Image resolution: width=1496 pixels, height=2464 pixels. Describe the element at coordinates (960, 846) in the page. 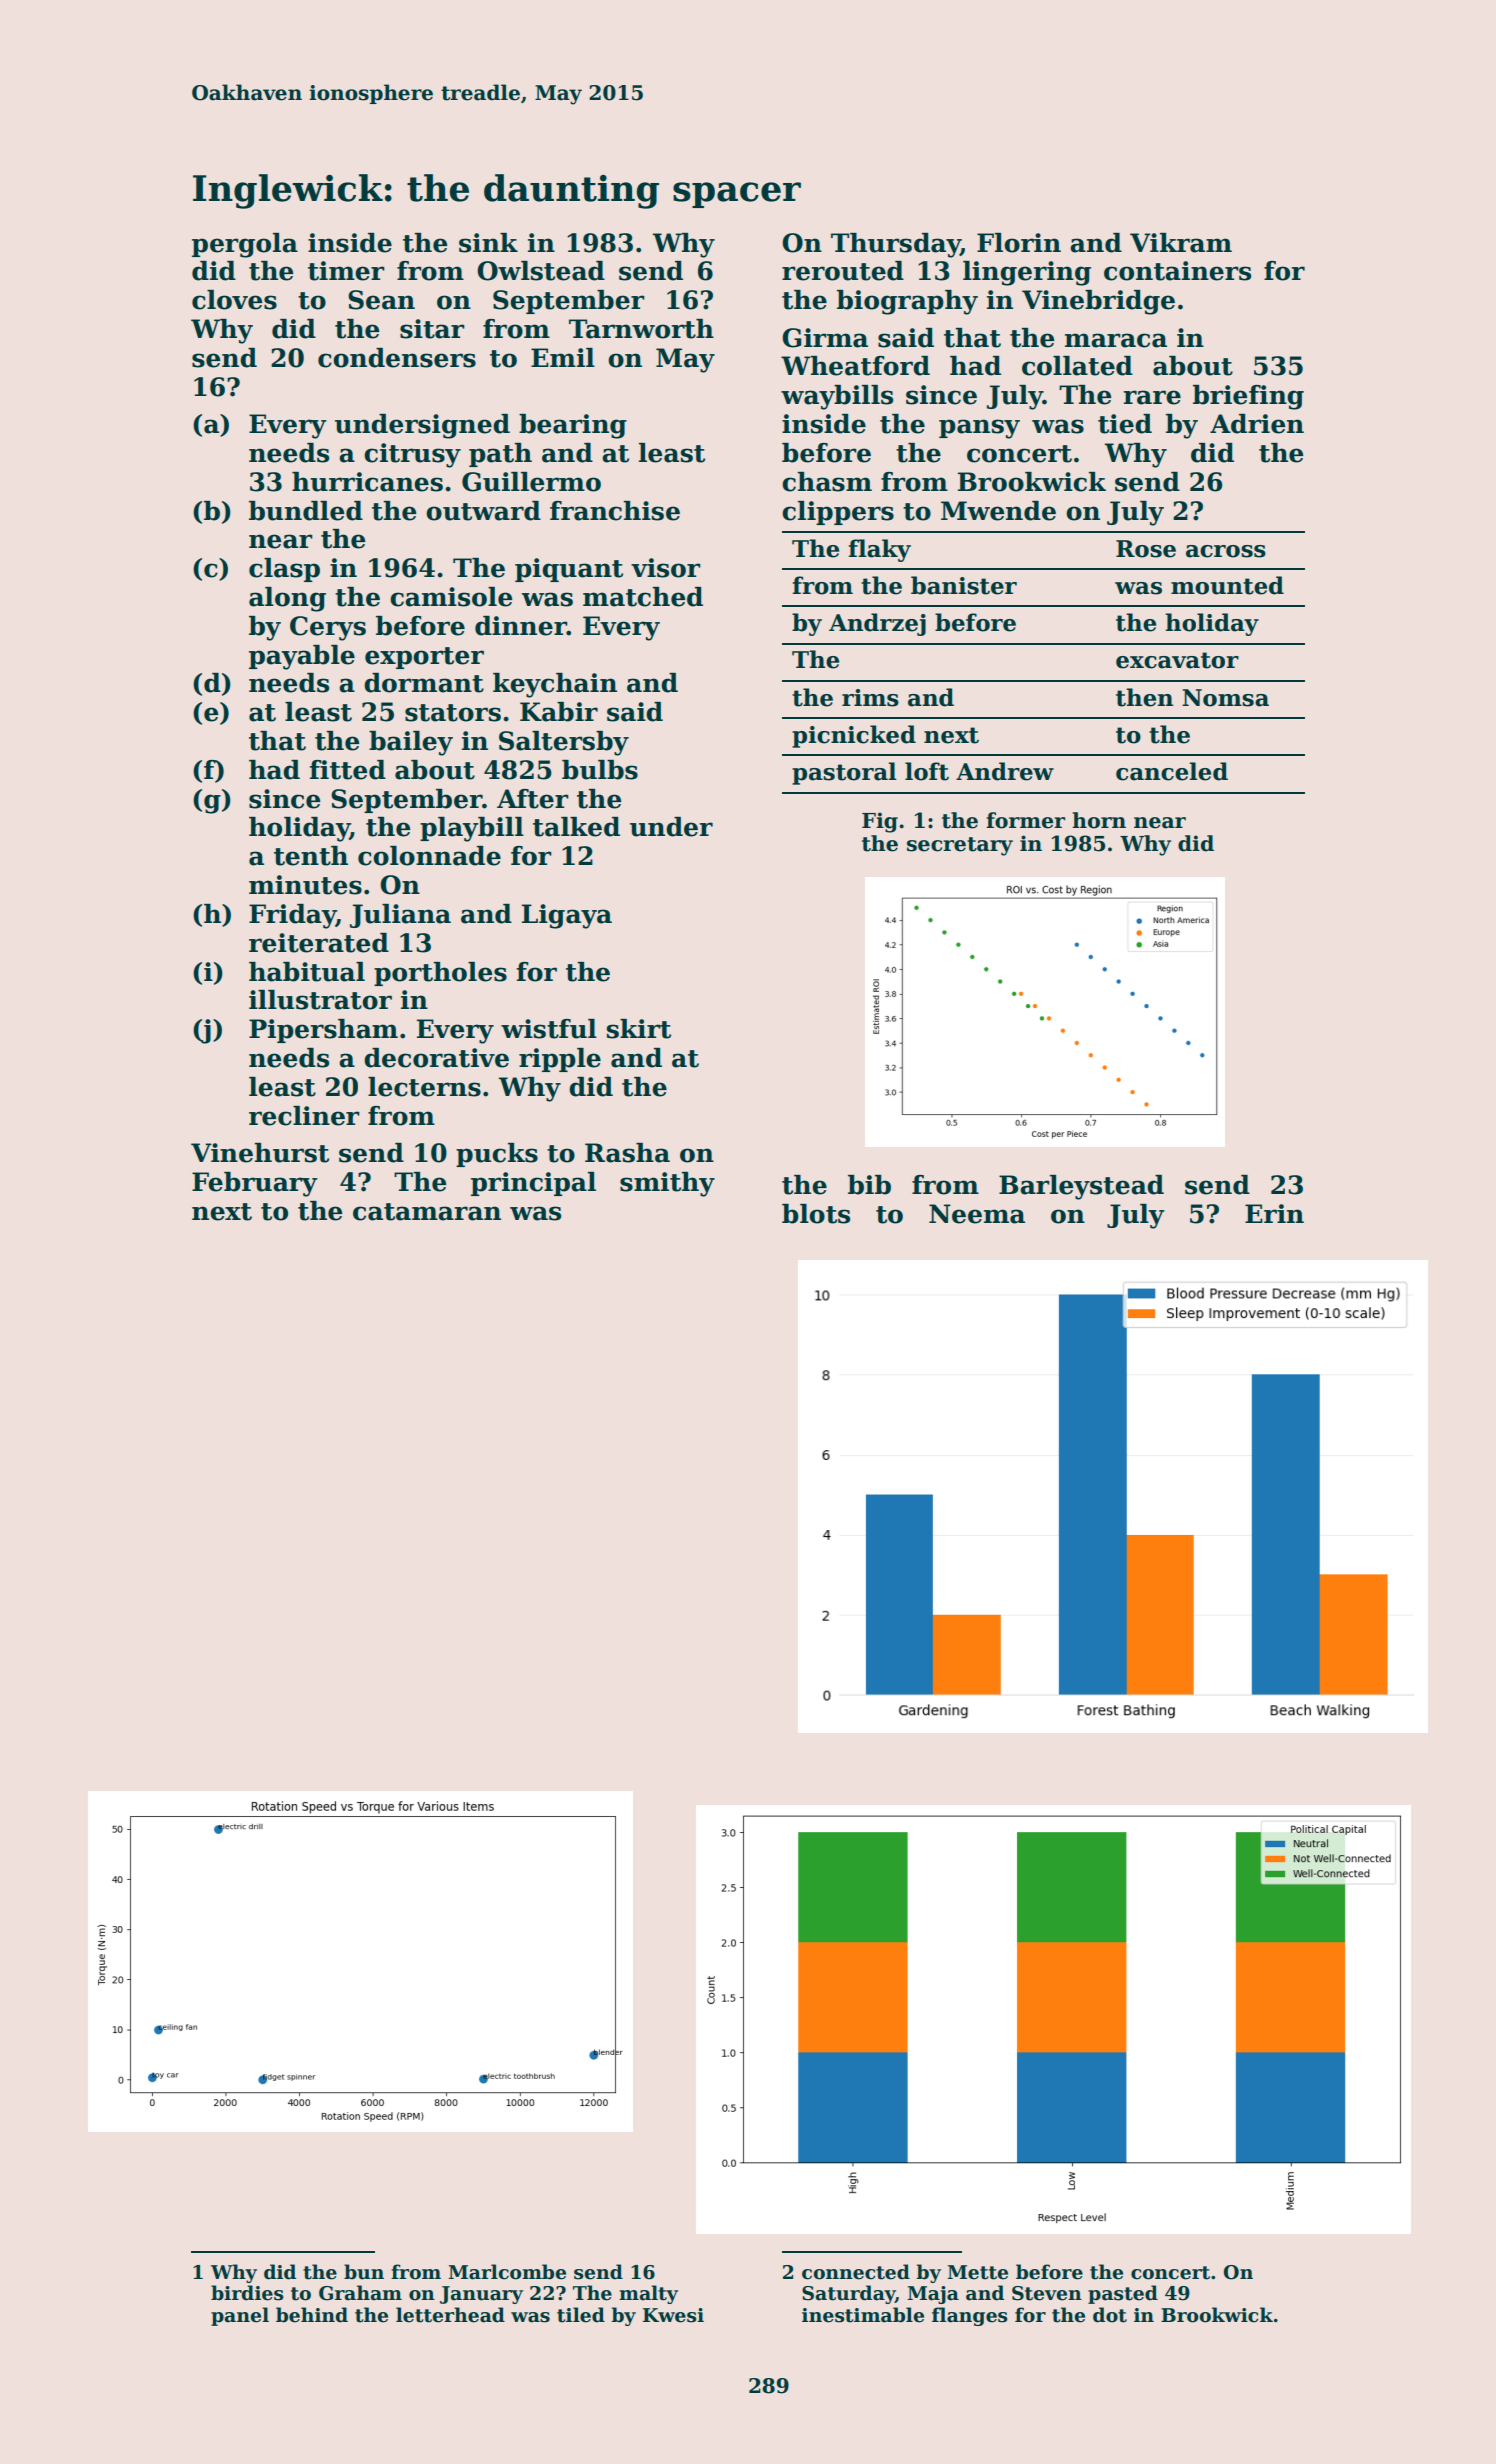

I see `secretary` at that location.
